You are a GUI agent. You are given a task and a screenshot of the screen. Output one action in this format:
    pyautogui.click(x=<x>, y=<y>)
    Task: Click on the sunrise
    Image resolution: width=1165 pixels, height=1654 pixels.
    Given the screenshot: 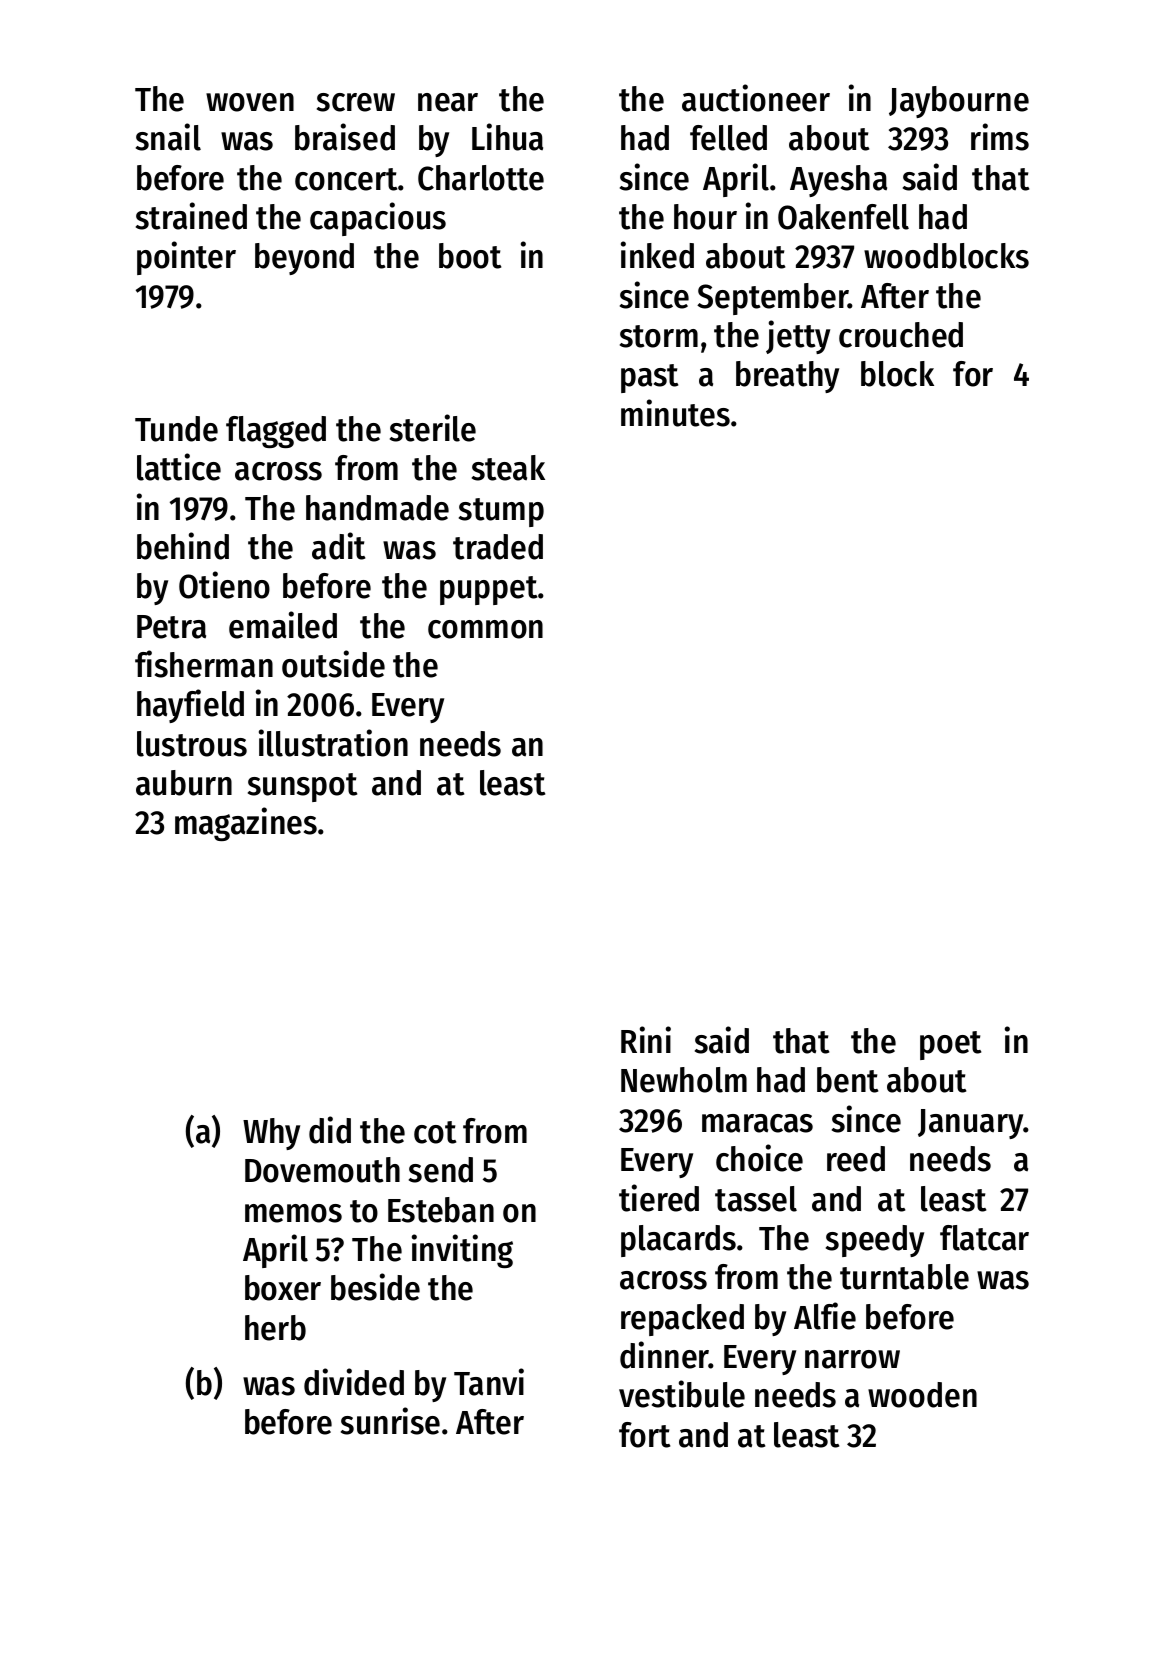 What is the action you would take?
    pyautogui.click(x=390, y=1421)
